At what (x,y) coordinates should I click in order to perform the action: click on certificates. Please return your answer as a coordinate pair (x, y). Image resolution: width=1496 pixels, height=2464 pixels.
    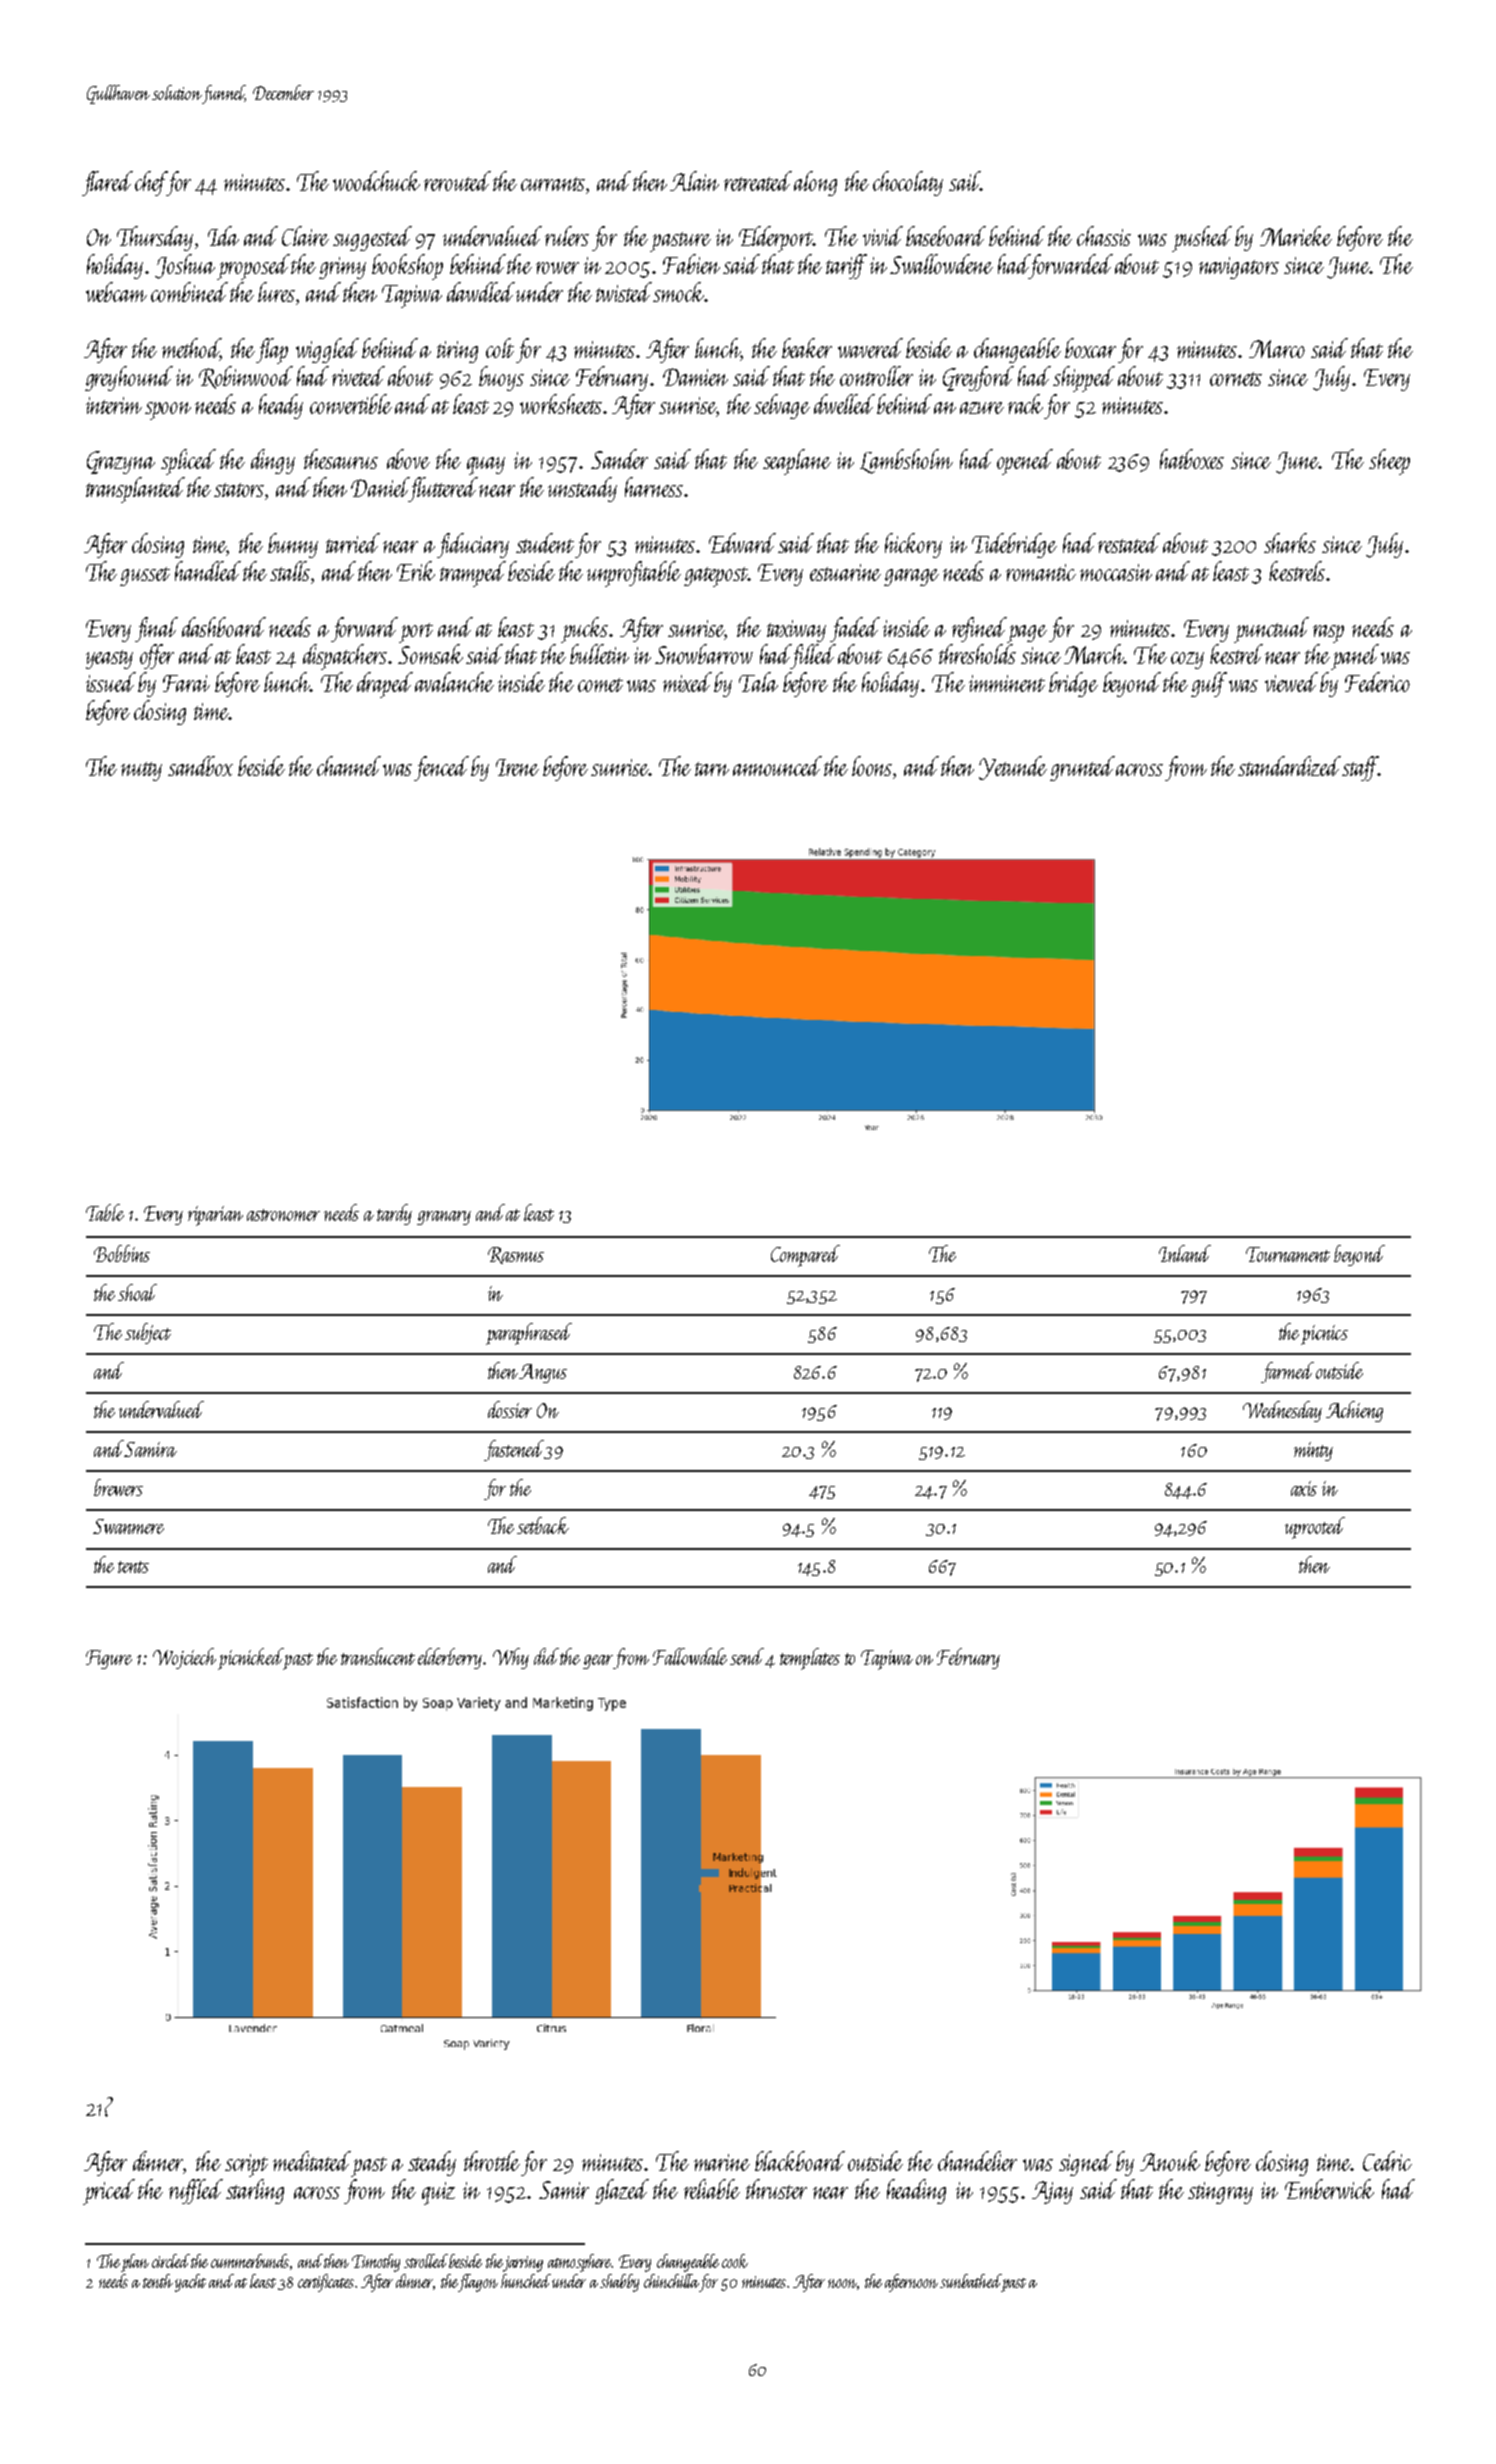
    Looking at the image, I should click on (327, 2283).
